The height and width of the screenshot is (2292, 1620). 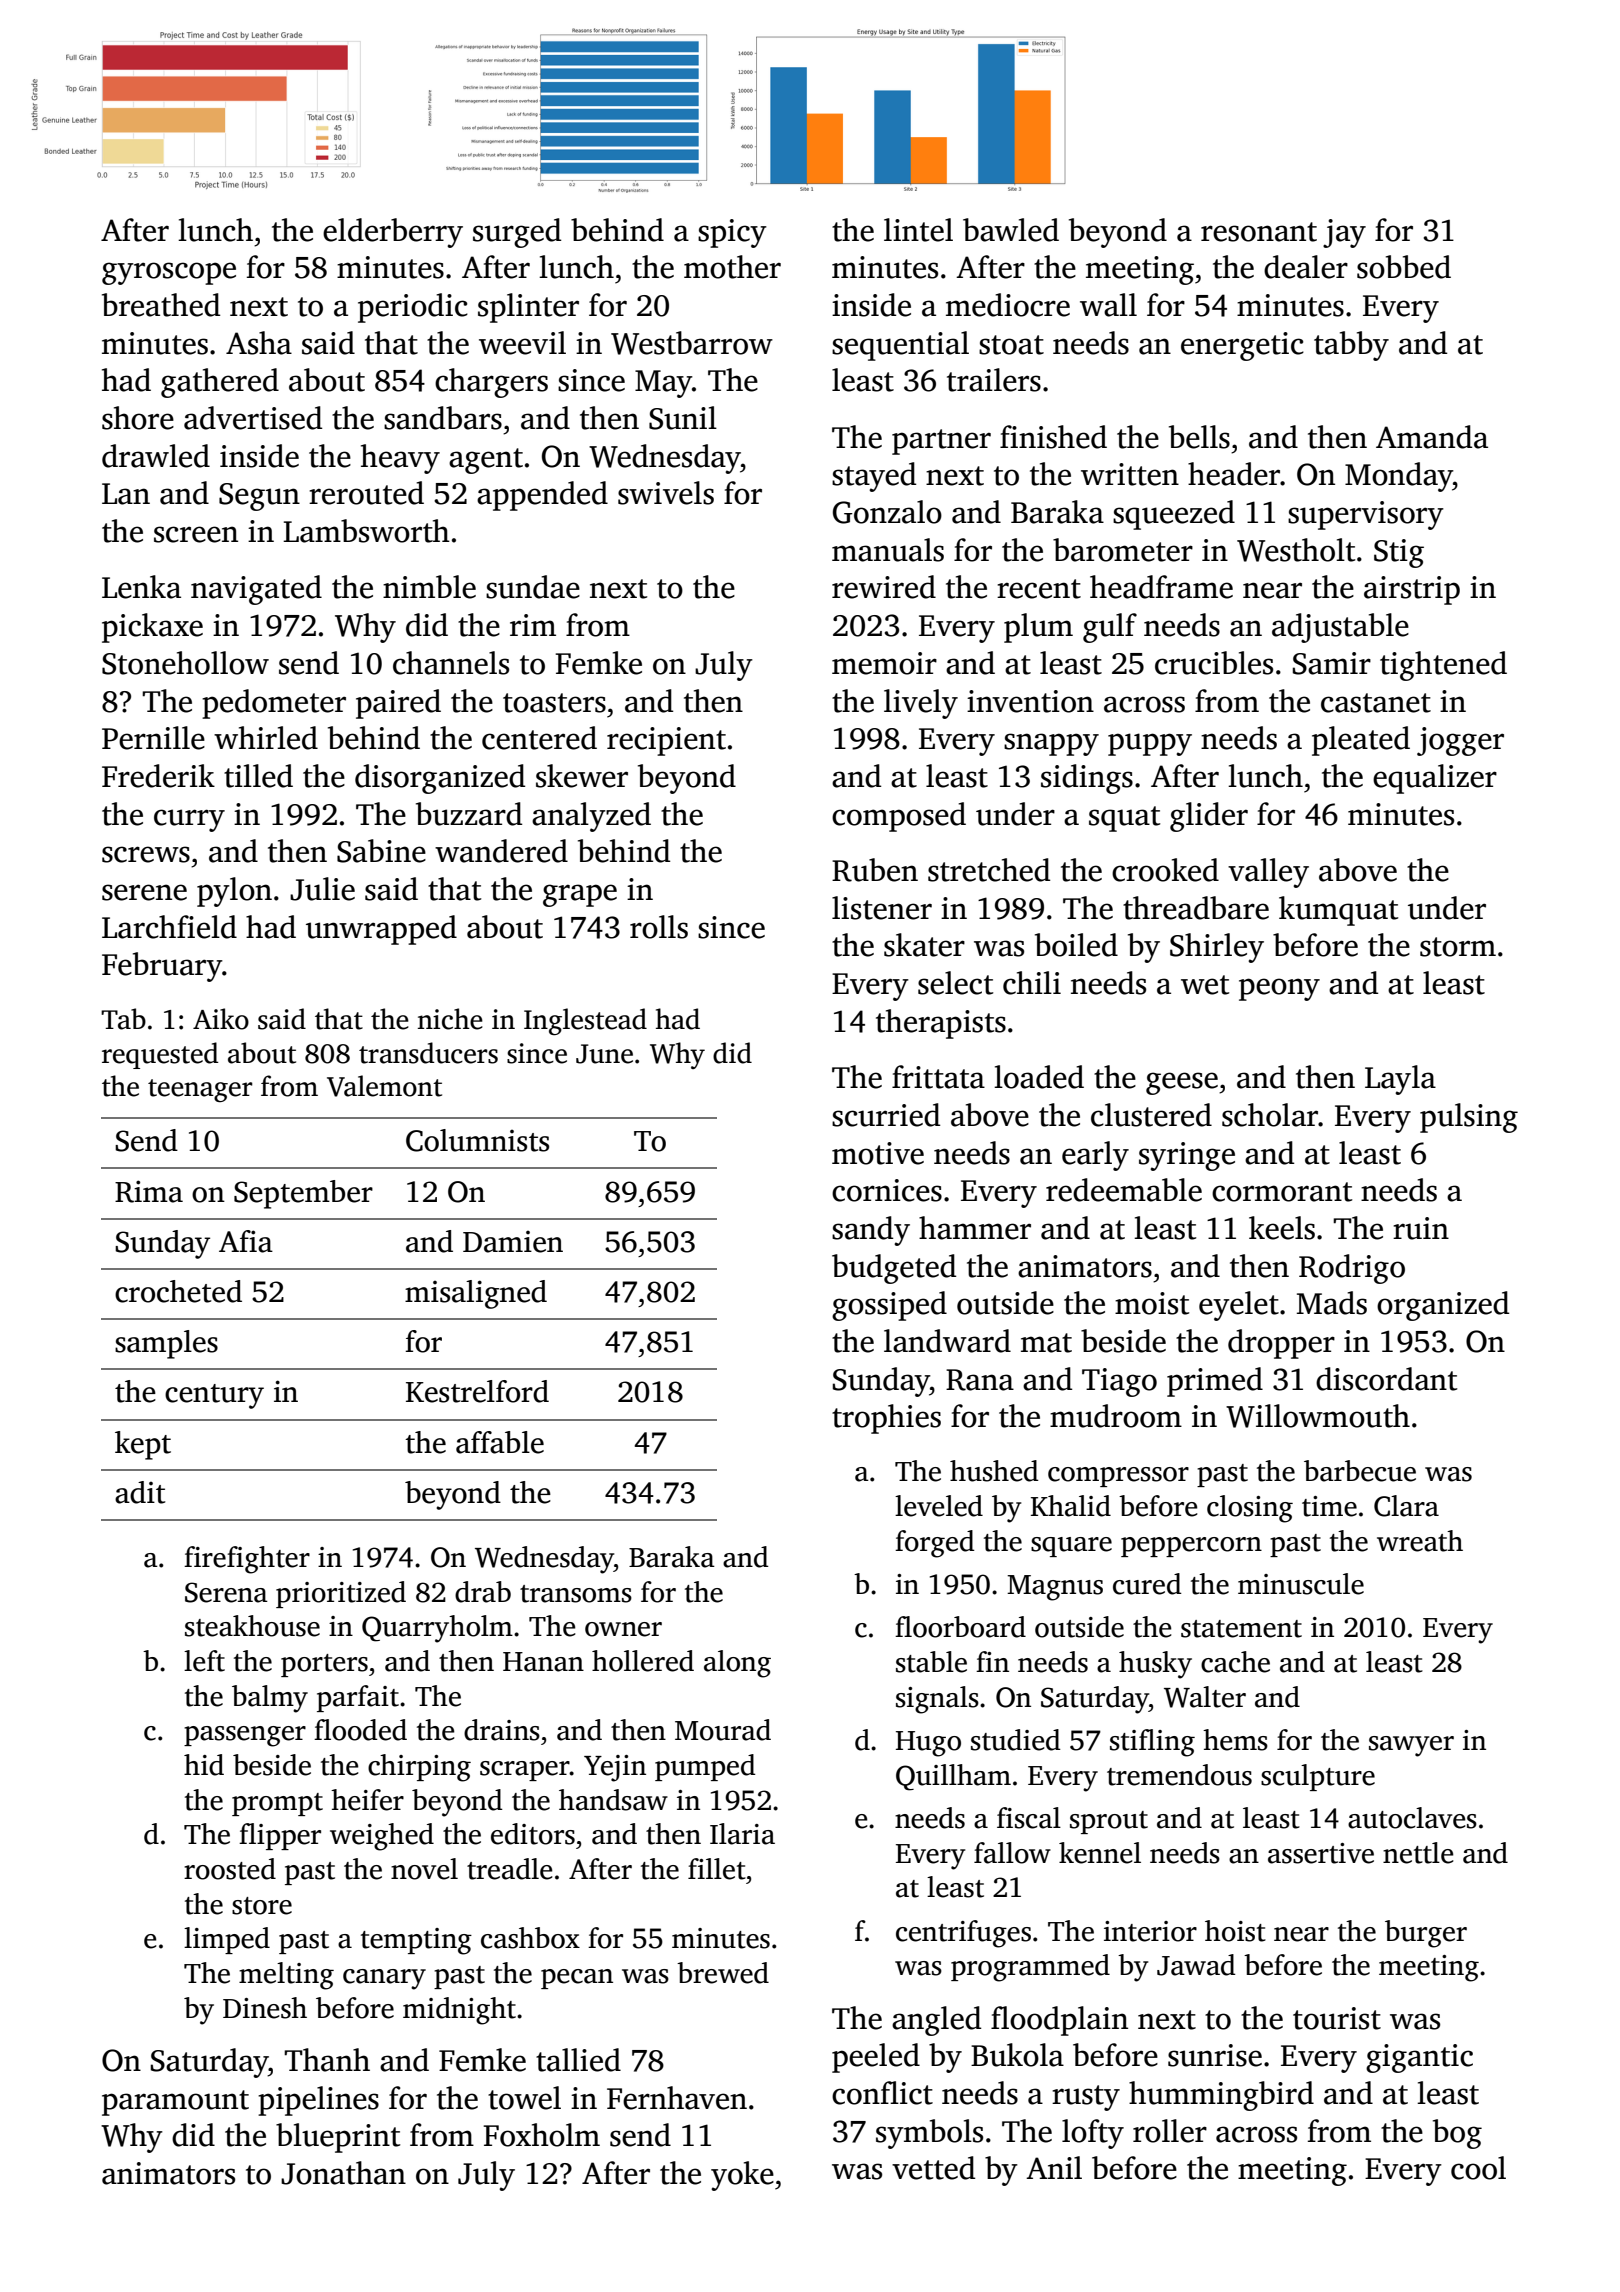 What do you see at coordinates (1386, 1379) in the screenshot?
I see `discordant` at bounding box center [1386, 1379].
